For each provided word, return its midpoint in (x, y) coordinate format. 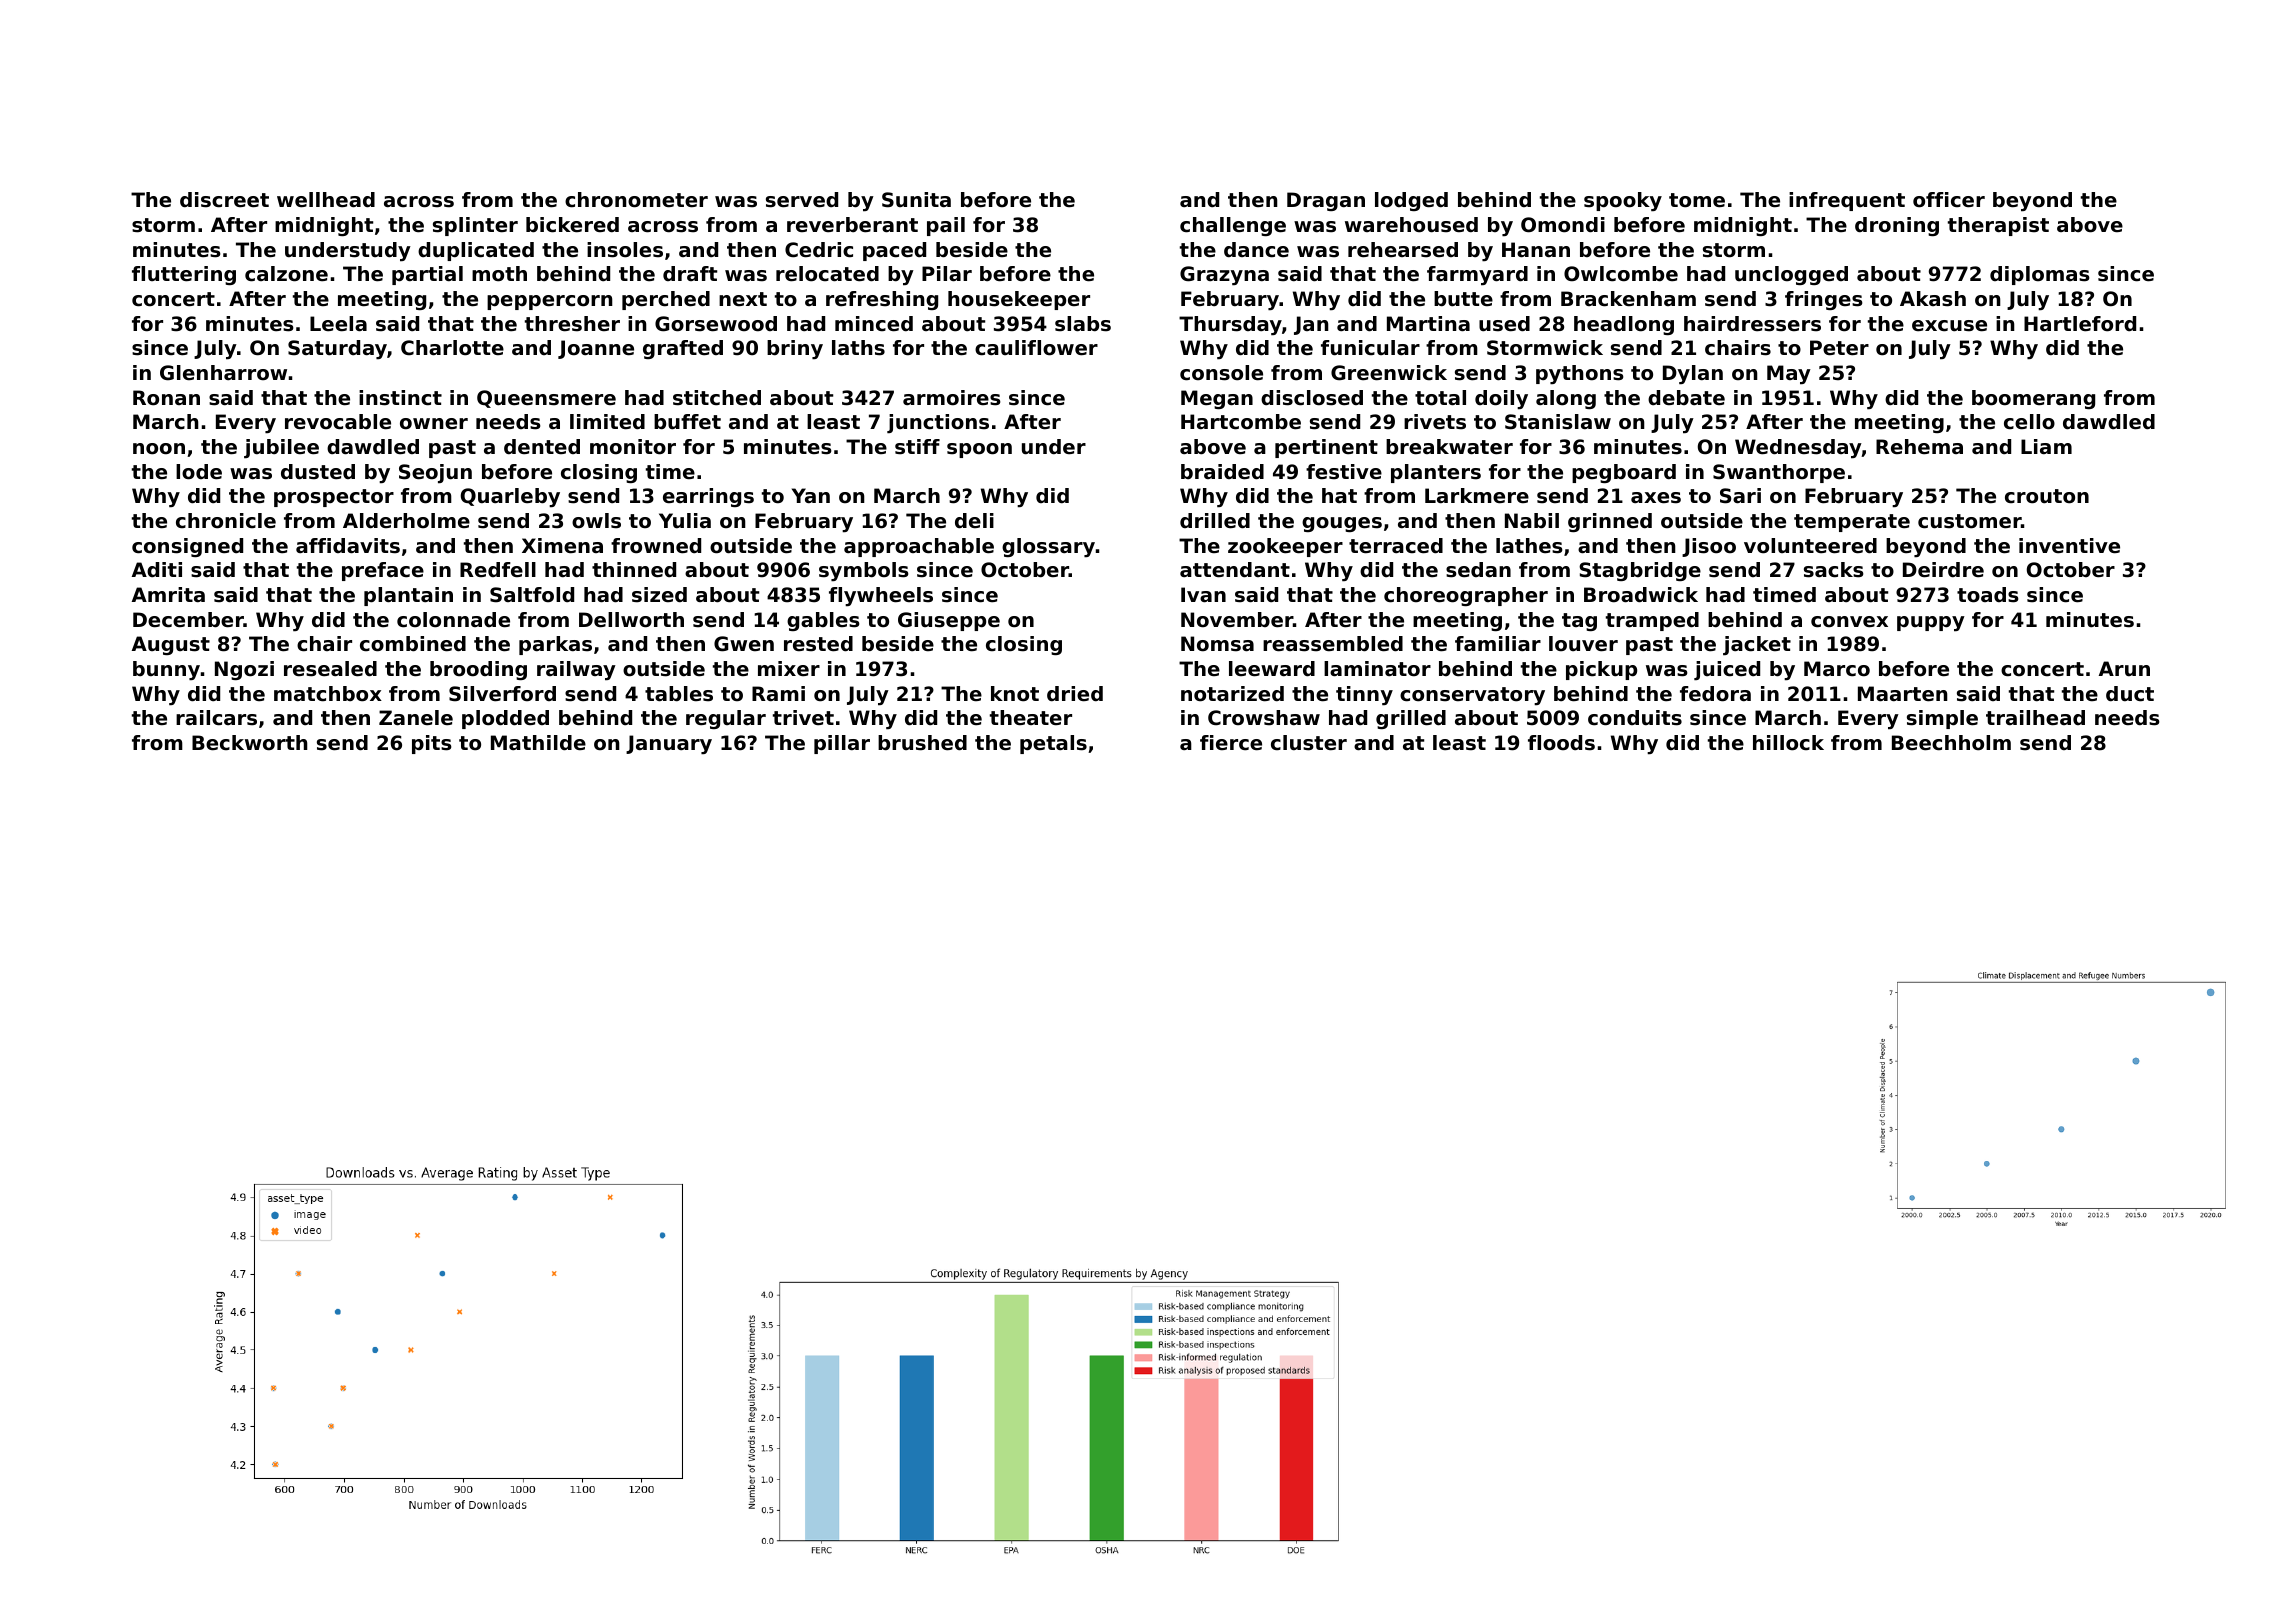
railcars (216, 718)
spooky (1623, 202)
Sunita (916, 200)
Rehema (1919, 447)
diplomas (2040, 275)
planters (1436, 473)
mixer (789, 669)
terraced (1396, 546)
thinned (634, 570)
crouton (2047, 496)
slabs (1083, 324)
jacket (1757, 645)
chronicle (226, 521)
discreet (224, 200)
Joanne (596, 349)
